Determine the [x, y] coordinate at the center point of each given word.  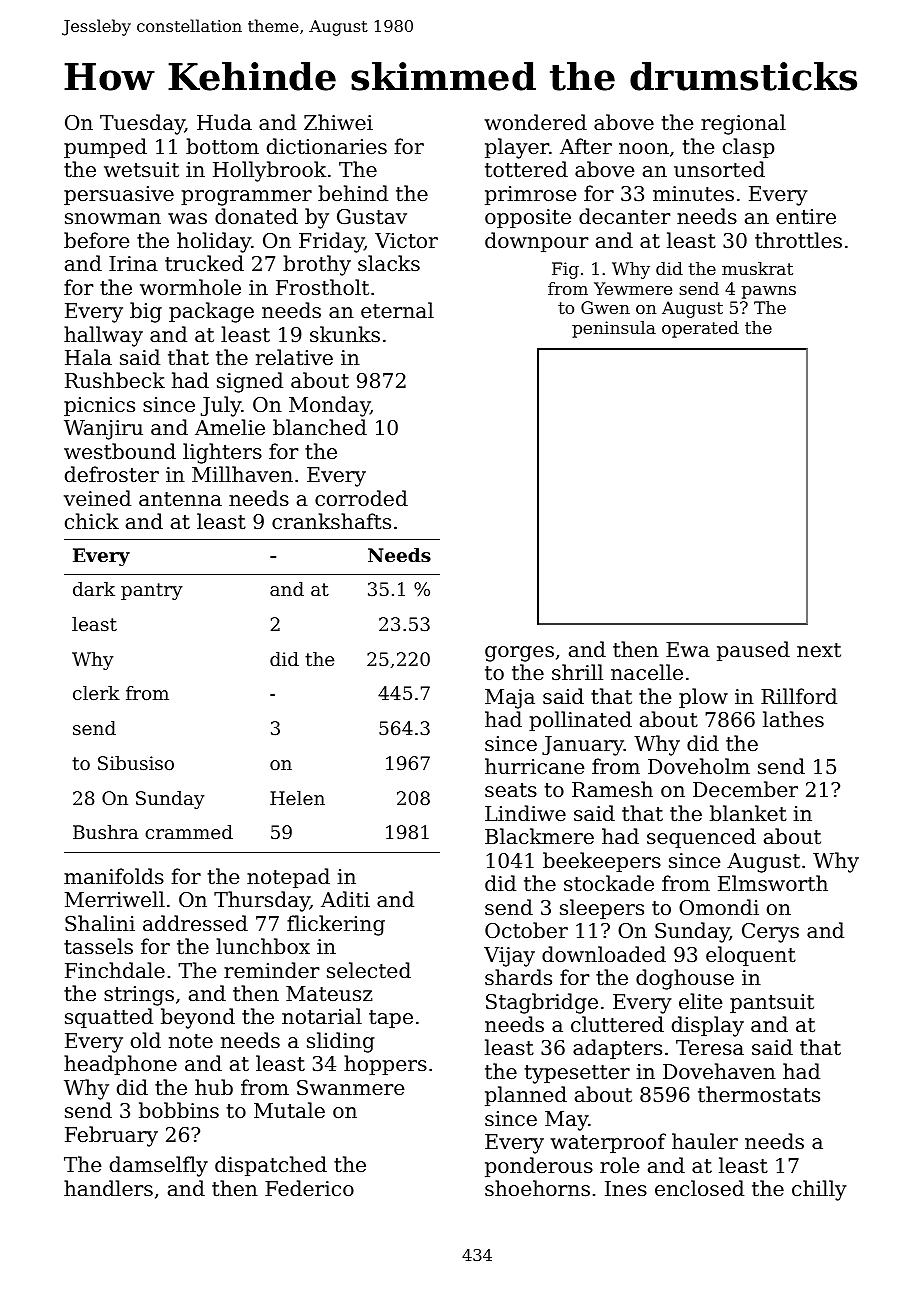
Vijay [509, 957]
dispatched [271, 1166]
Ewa [688, 649]
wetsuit [141, 169]
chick [92, 521]
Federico [309, 1188]
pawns [769, 292]
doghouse [685, 979]
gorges [519, 654]
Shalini [100, 923]
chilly [819, 1190]
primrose [530, 195]
